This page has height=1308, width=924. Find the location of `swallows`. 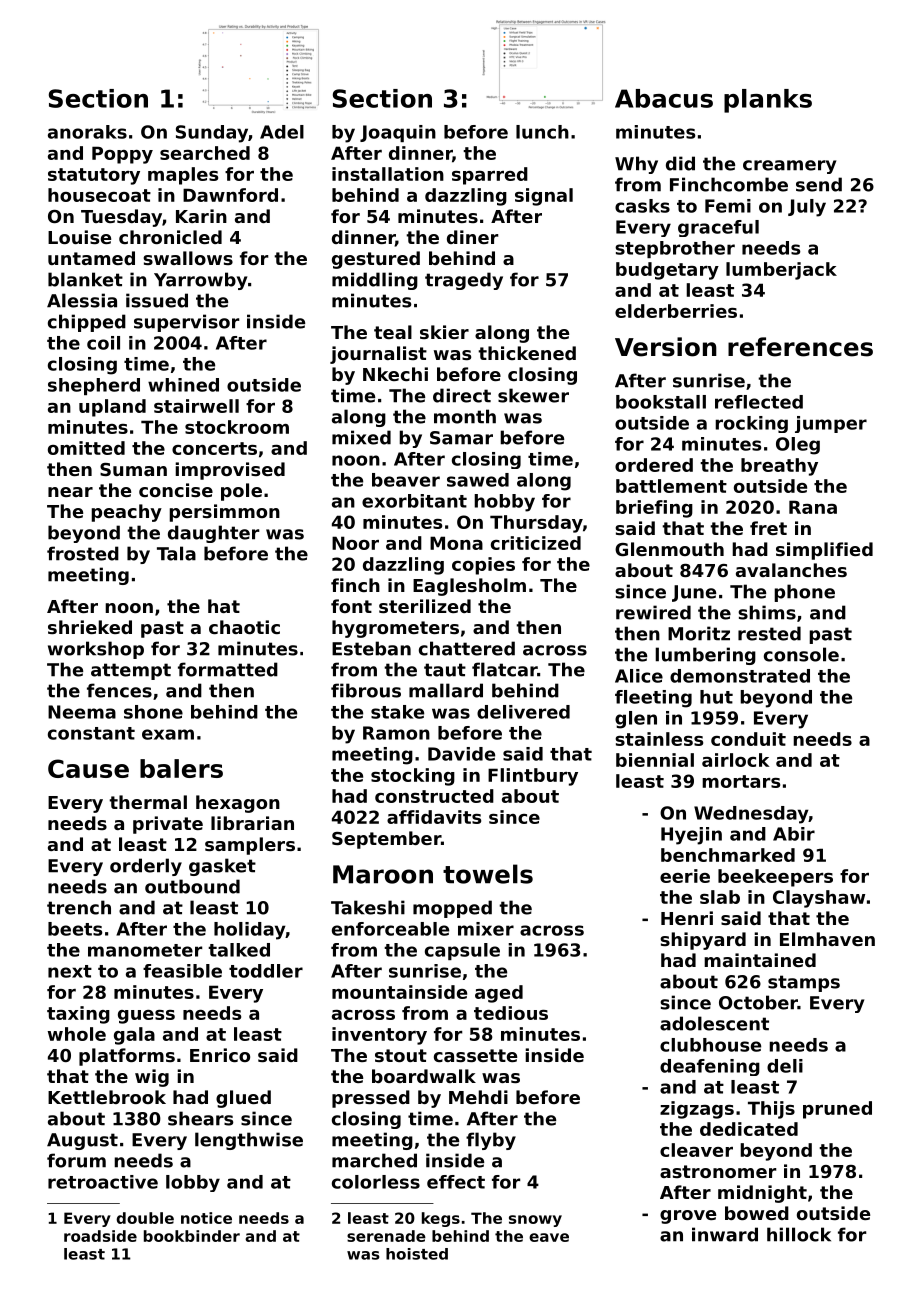

swallows is located at coordinates (188, 258).
